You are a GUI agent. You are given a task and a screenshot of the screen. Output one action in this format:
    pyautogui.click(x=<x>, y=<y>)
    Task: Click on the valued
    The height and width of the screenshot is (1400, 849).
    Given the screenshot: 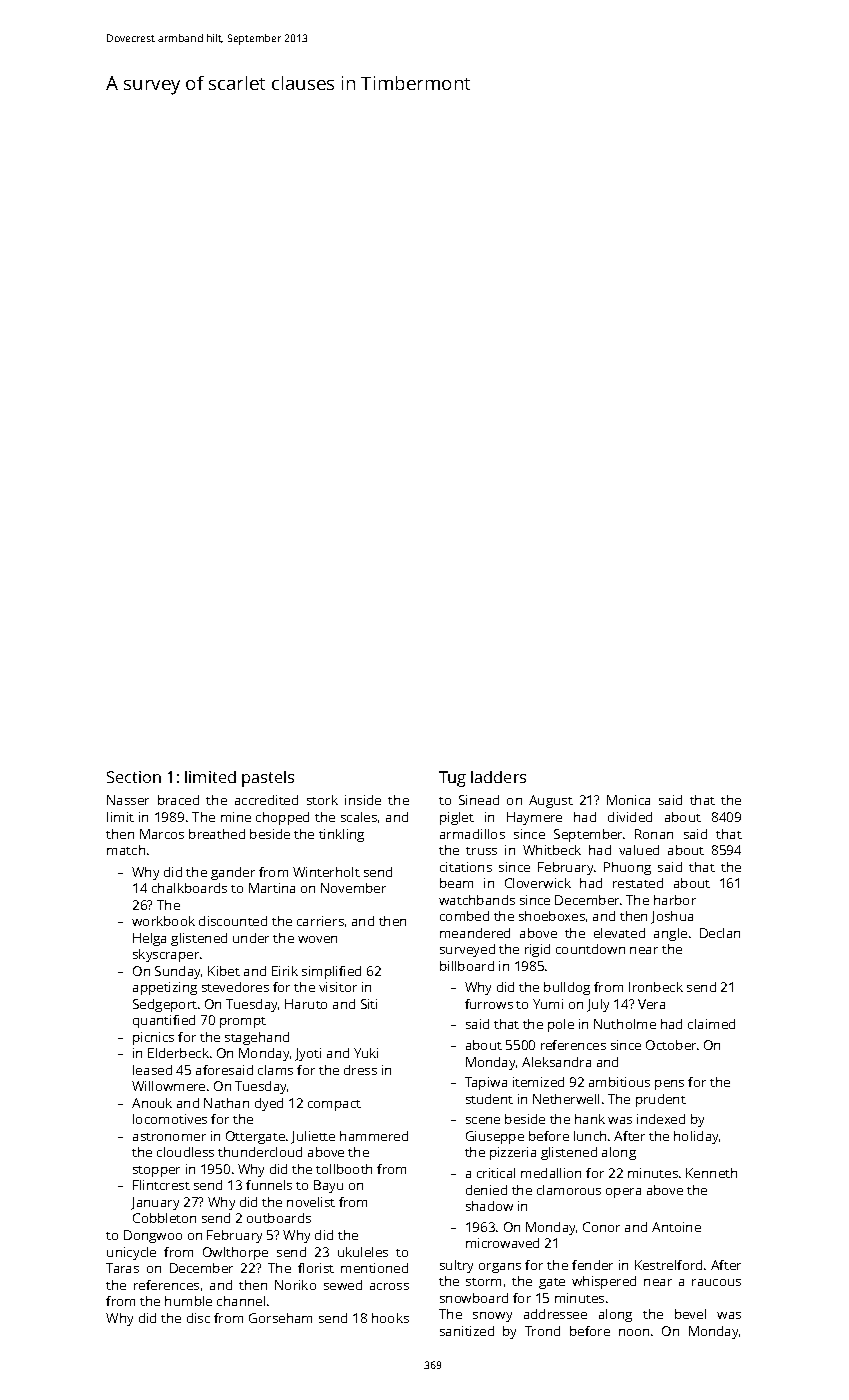 What is the action you would take?
    pyautogui.click(x=639, y=850)
